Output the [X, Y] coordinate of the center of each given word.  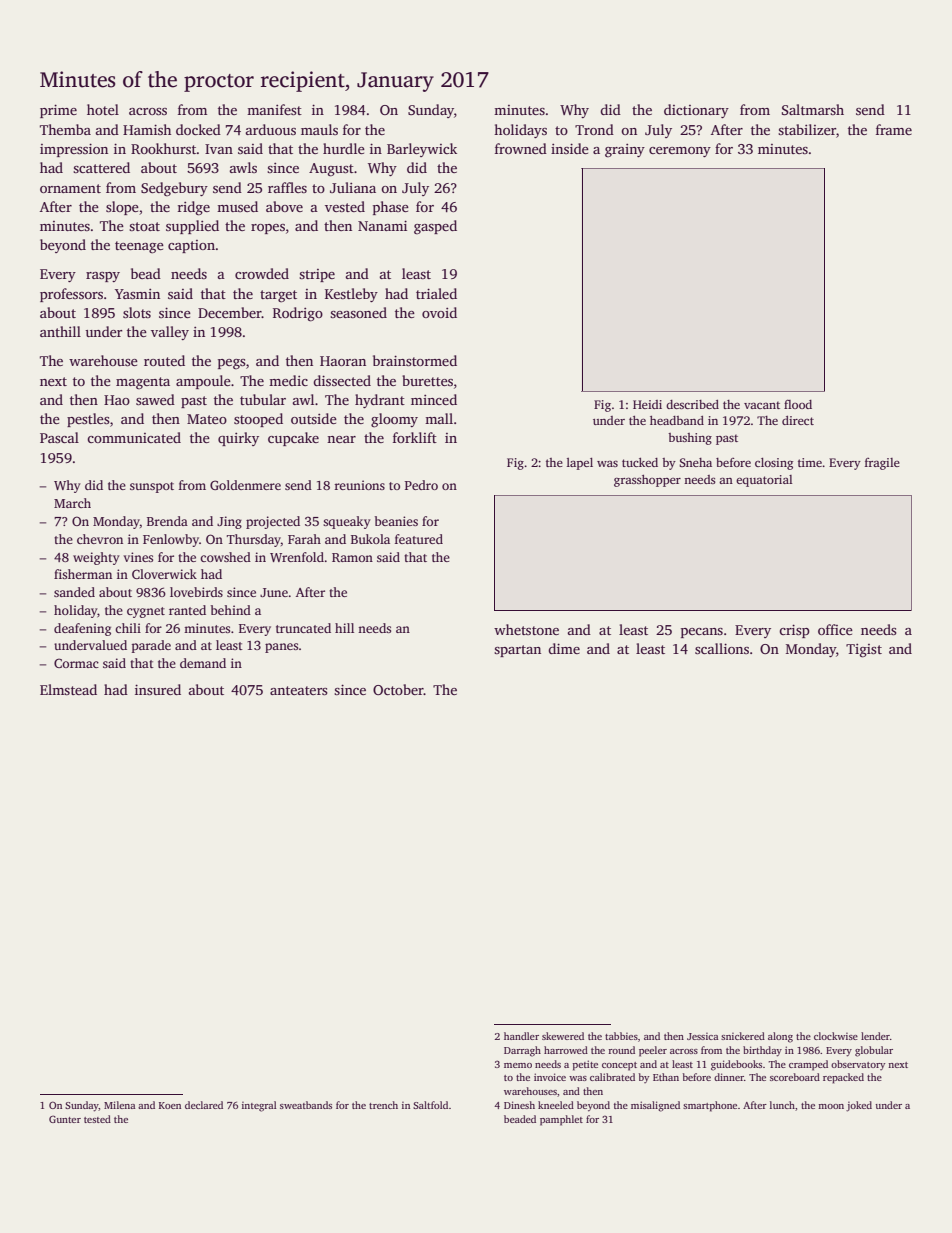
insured [158, 689]
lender [875, 1036]
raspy [103, 277]
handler [521, 1036]
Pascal [59, 437]
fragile [882, 464]
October [398, 689]
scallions [722, 648]
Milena [119, 1105]
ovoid [439, 312]
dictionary [696, 111]
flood [798, 404]
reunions [359, 485]
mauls [319, 129]
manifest [274, 109]
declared [204, 1105]
